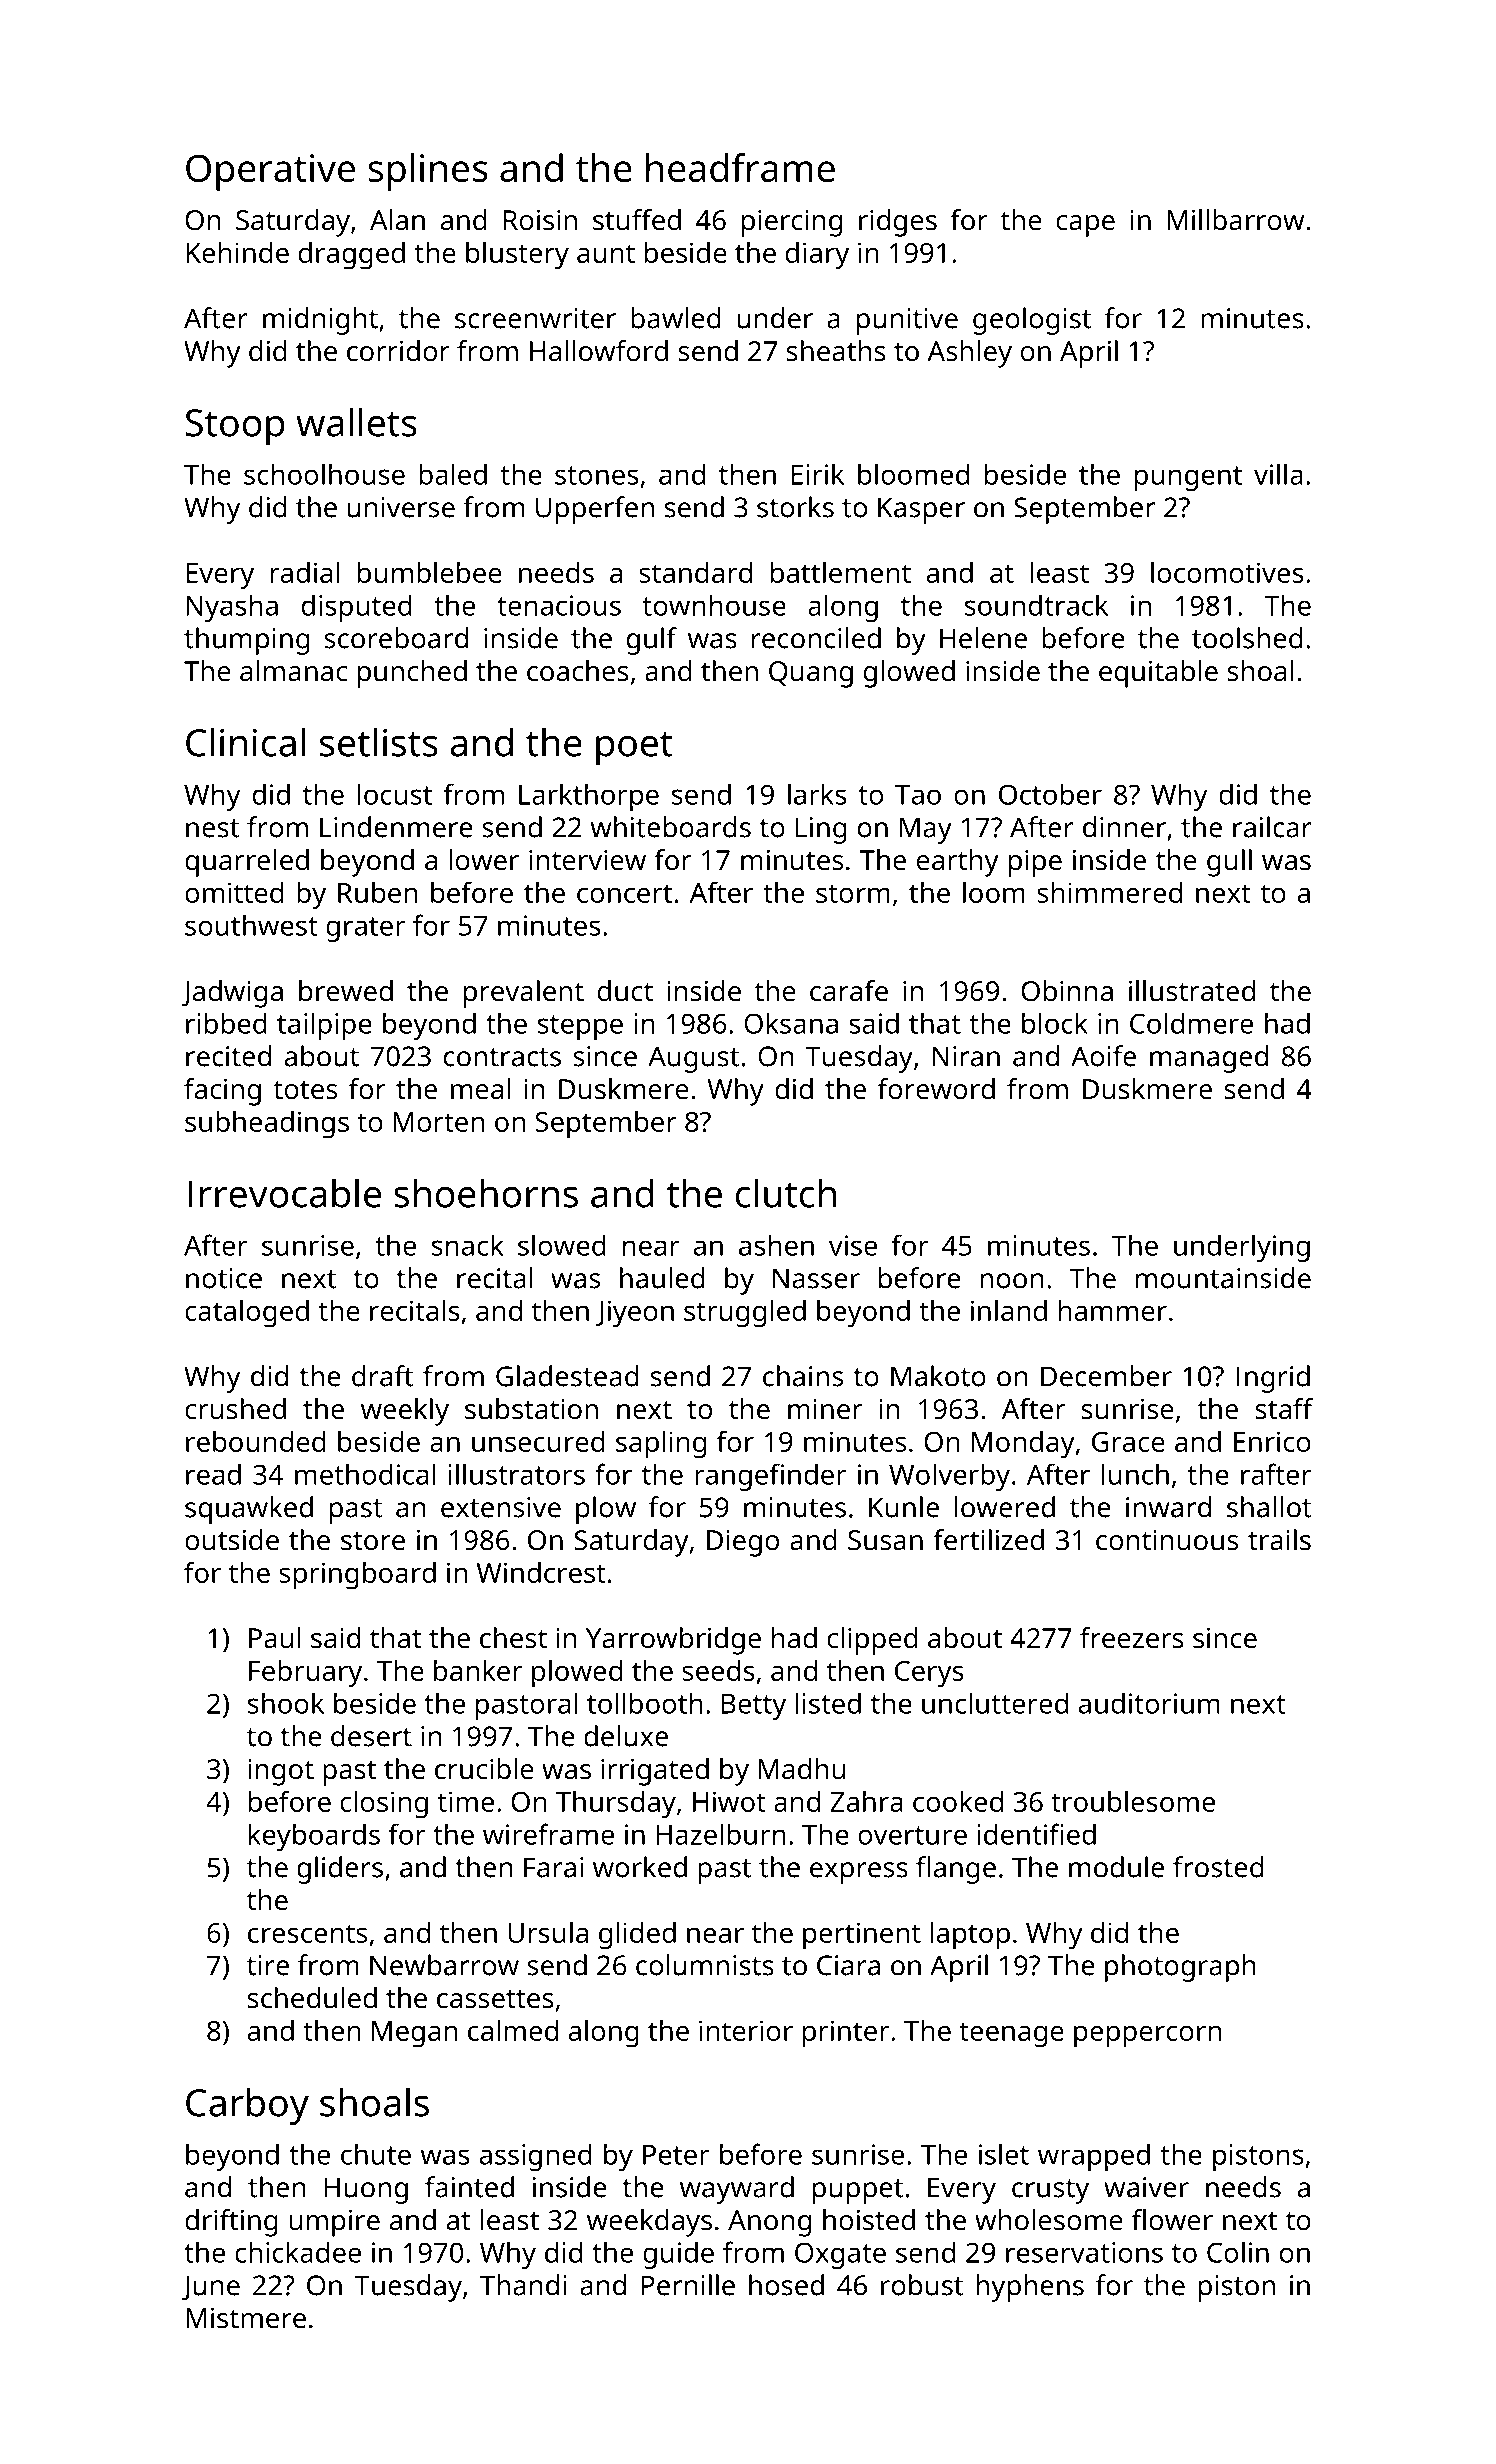 The height and width of the screenshot is (2464, 1496). Describe the element at coordinates (616, 1805) in the screenshot. I see `Thursday` at that location.
